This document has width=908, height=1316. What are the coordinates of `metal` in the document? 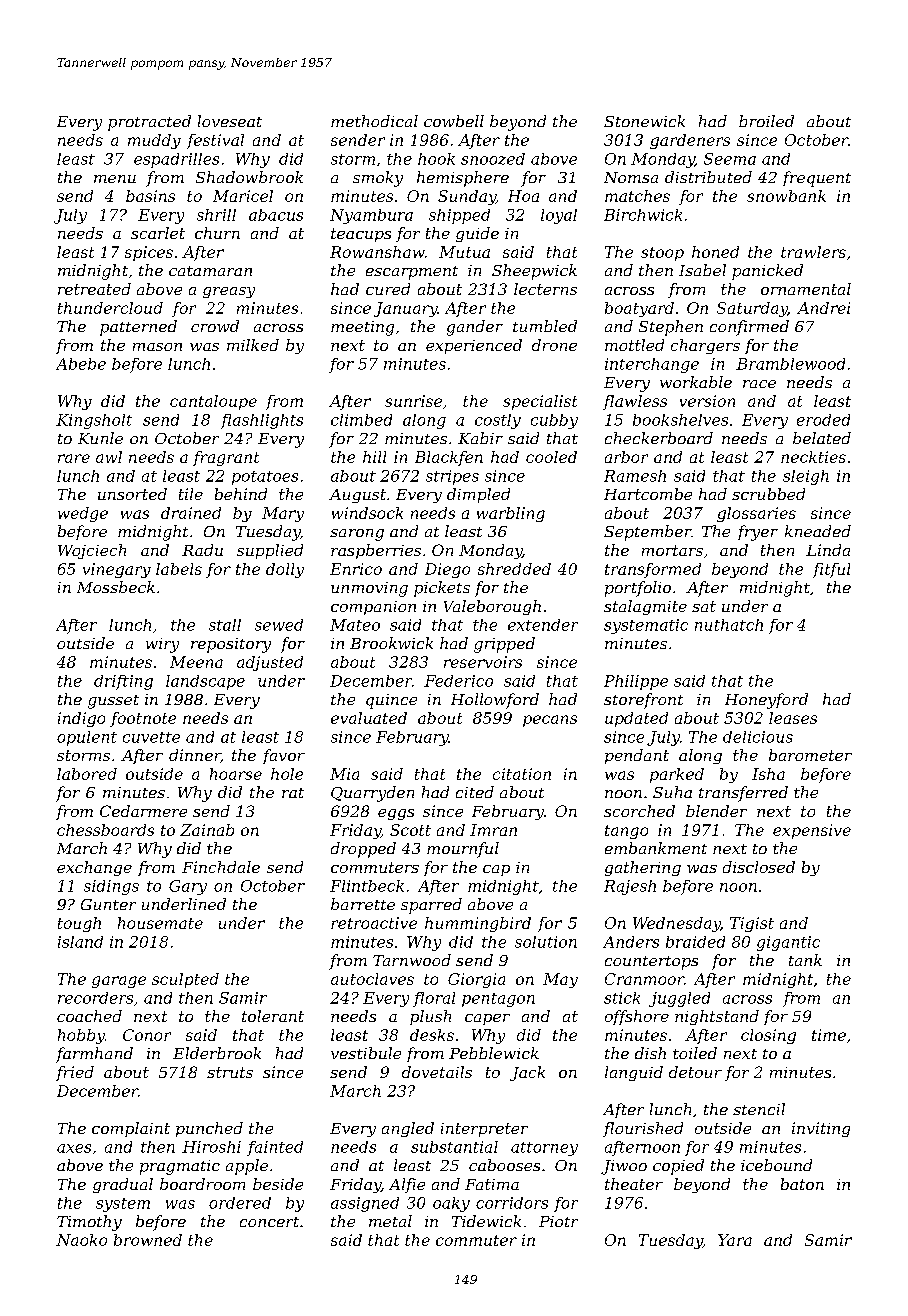 It's located at (390, 1221).
